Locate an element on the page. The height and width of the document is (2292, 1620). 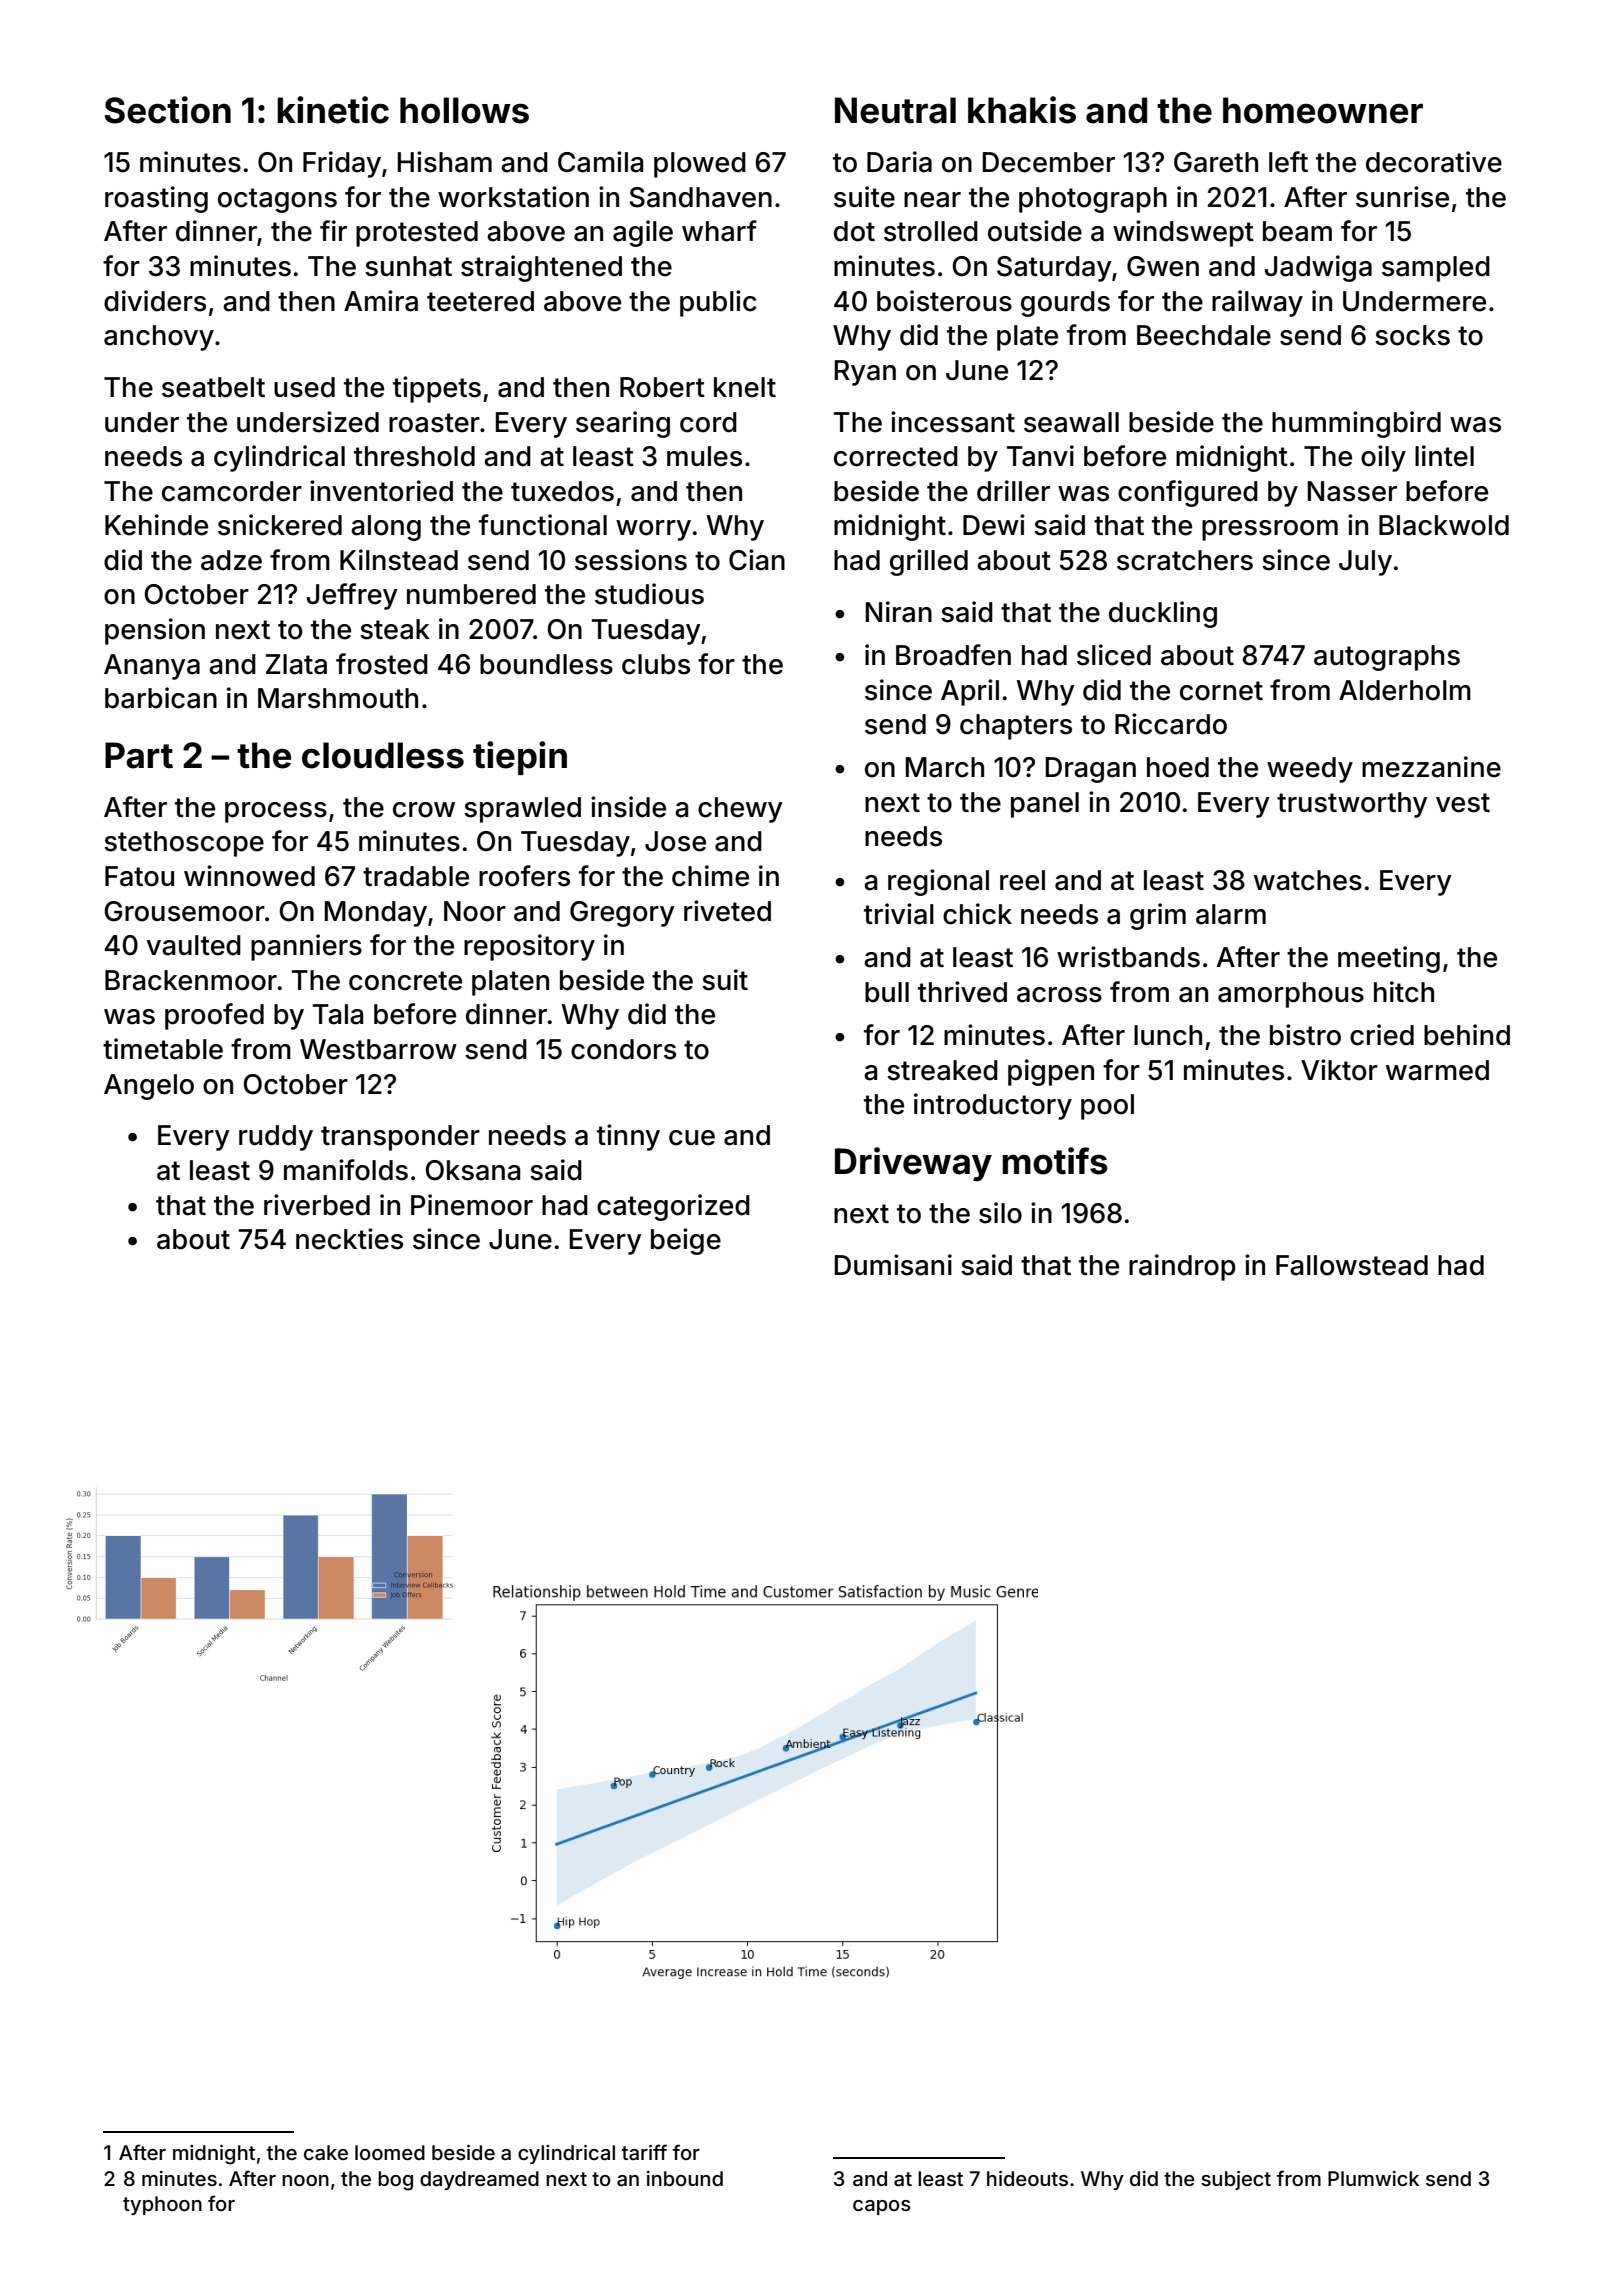
Dewi is located at coordinates (994, 525).
